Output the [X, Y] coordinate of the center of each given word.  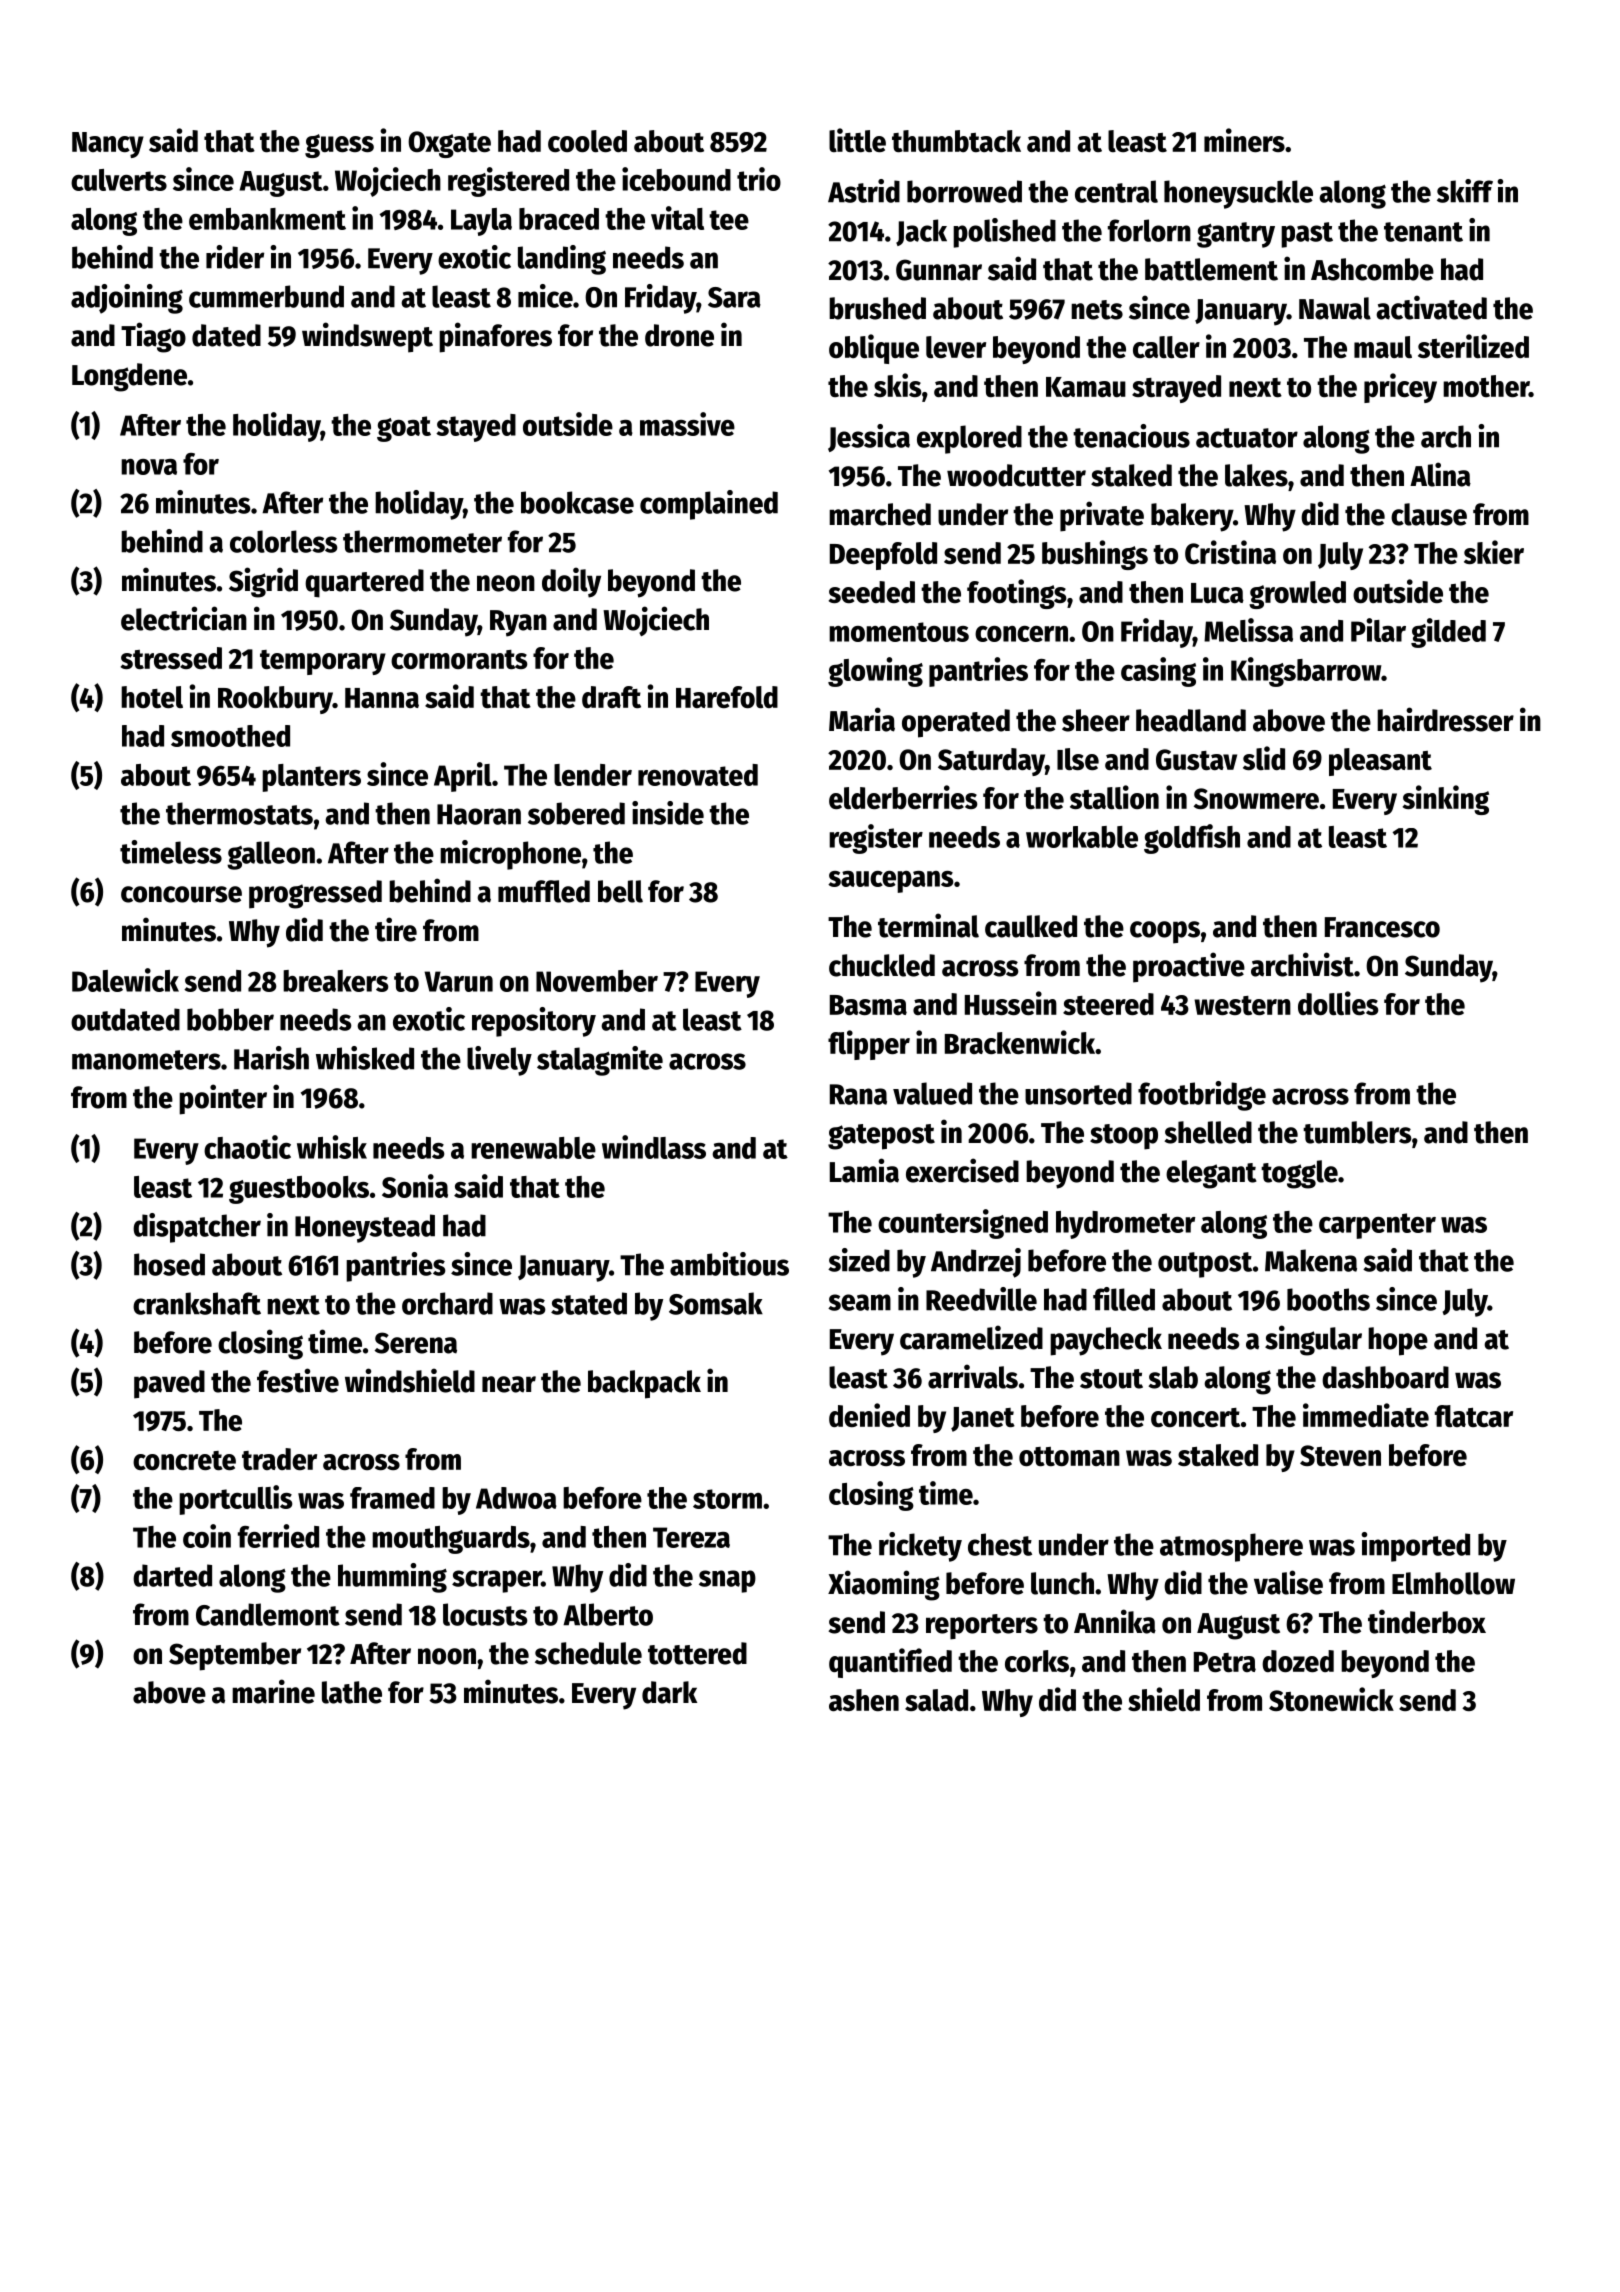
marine [273, 1691]
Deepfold [883, 556]
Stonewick [1331, 1699]
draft [611, 697]
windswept [367, 337]
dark [669, 1692]
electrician [184, 618]
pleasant [1380, 762]
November [597, 981]
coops [1165, 932]
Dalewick [125, 980]
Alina [1440, 474]
